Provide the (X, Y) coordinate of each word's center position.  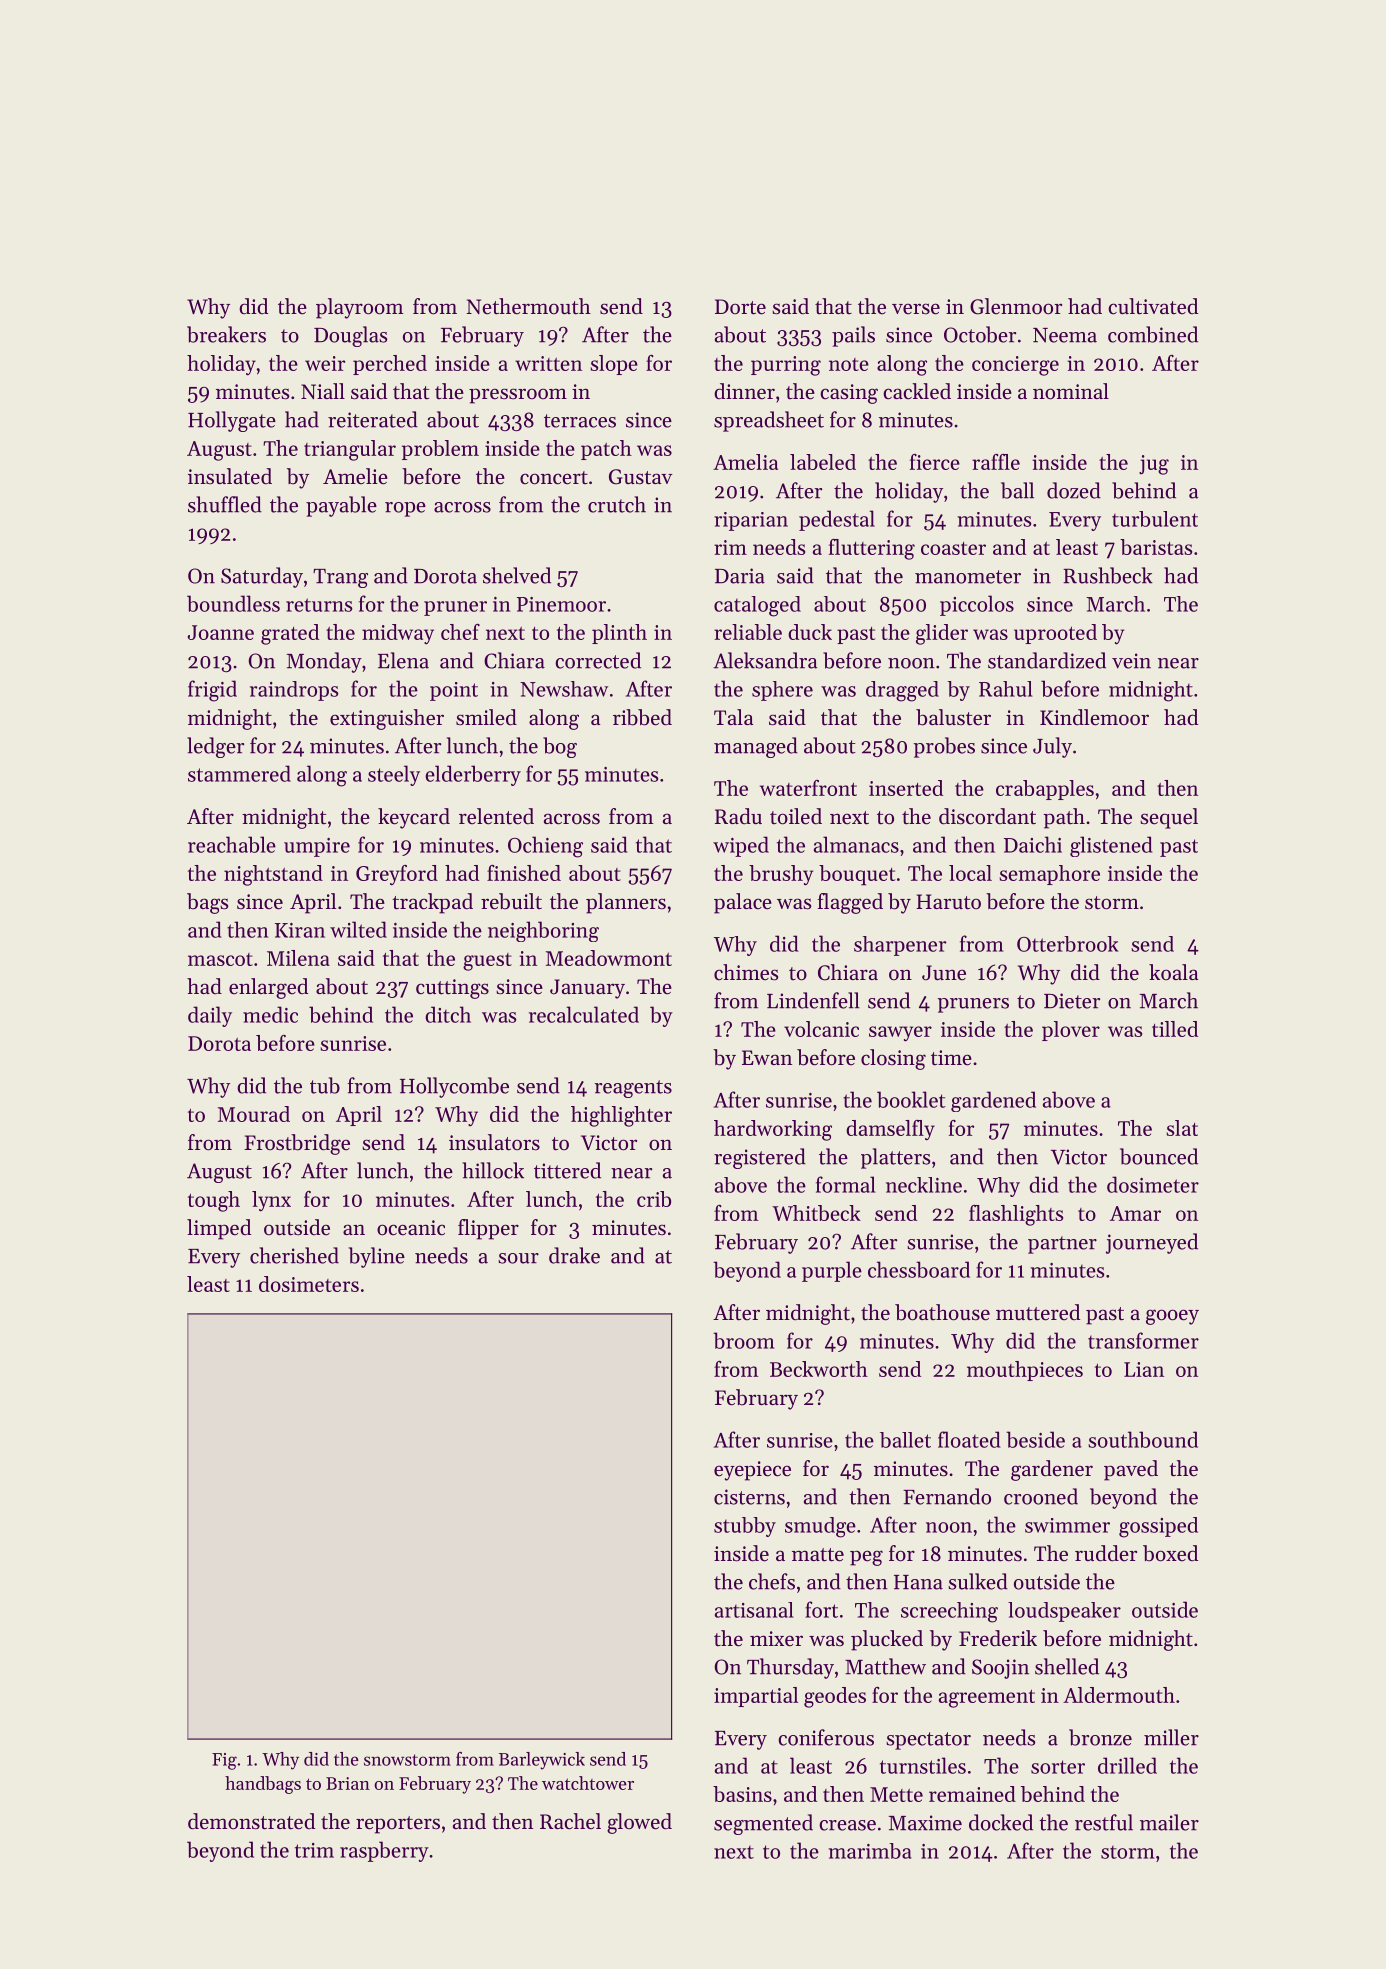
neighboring (543, 931)
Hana (918, 1582)
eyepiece (752, 1471)
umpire (317, 847)
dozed (1074, 490)
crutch (617, 504)
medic (270, 1014)
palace (743, 903)
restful (1104, 1822)
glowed (639, 1823)
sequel (1169, 818)
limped (219, 1229)
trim (314, 1850)
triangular (350, 450)
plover (1071, 1031)
